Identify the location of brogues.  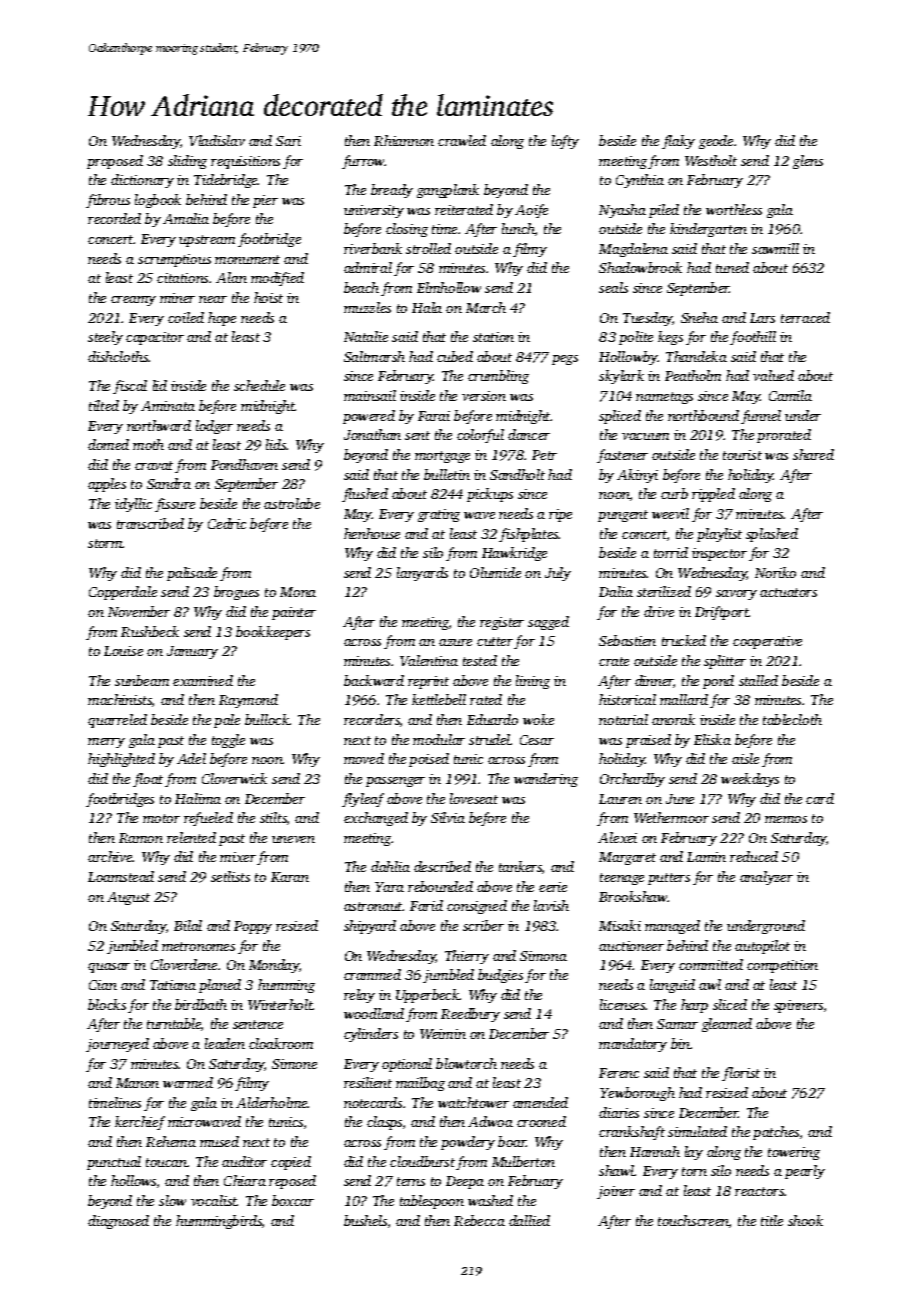
(236, 593).
